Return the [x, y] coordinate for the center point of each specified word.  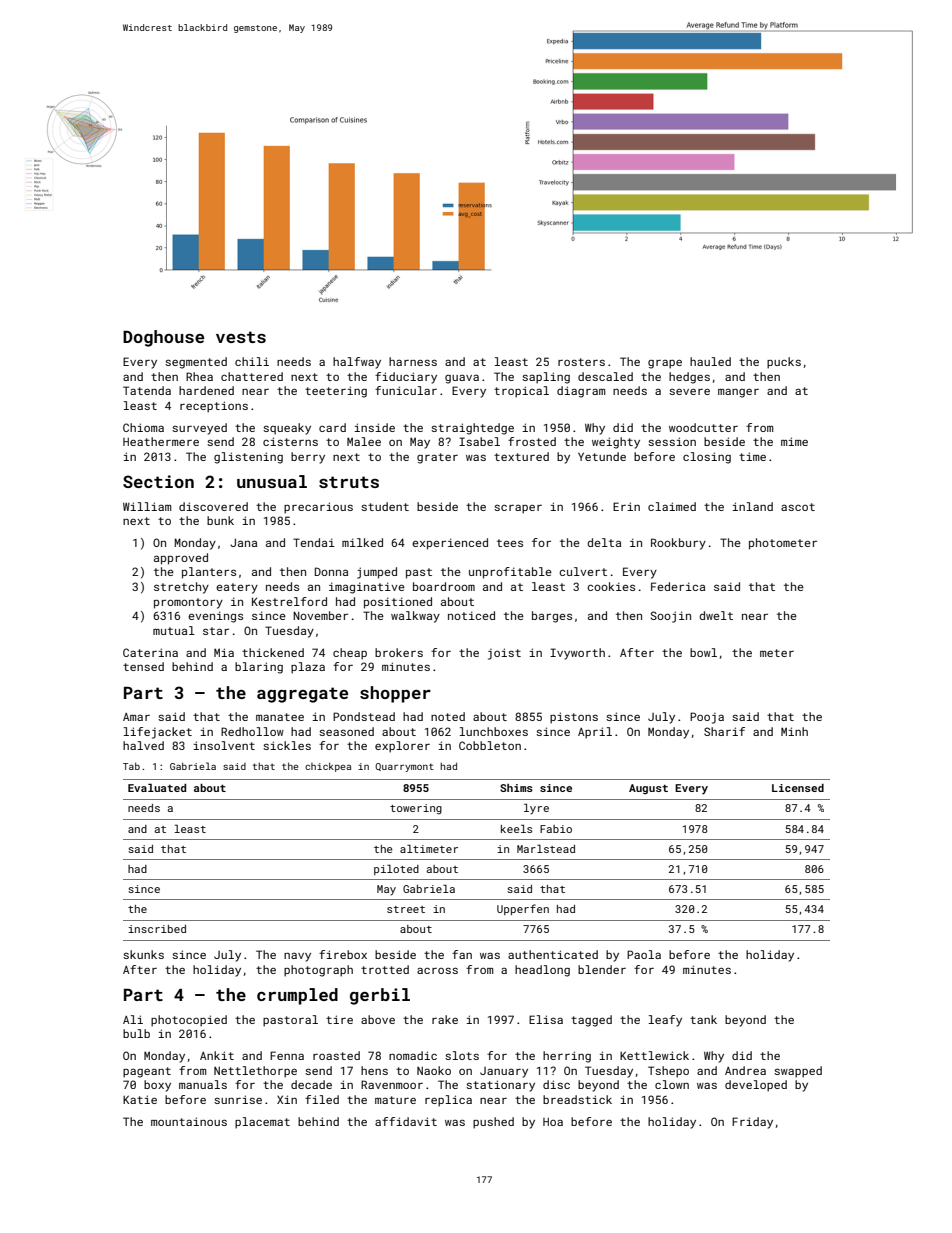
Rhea [199, 376]
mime [794, 441]
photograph [318, 971]
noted [448, 716]
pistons [574, 718]
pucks [784, 363]
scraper [518, 509]
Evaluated [157, 787]
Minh [794, 731]
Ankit [217, 1055]
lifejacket [158, 733]
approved [181, 559]
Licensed [798, 788]
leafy [665, 1021]
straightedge [472, 429]
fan [462, 954]
